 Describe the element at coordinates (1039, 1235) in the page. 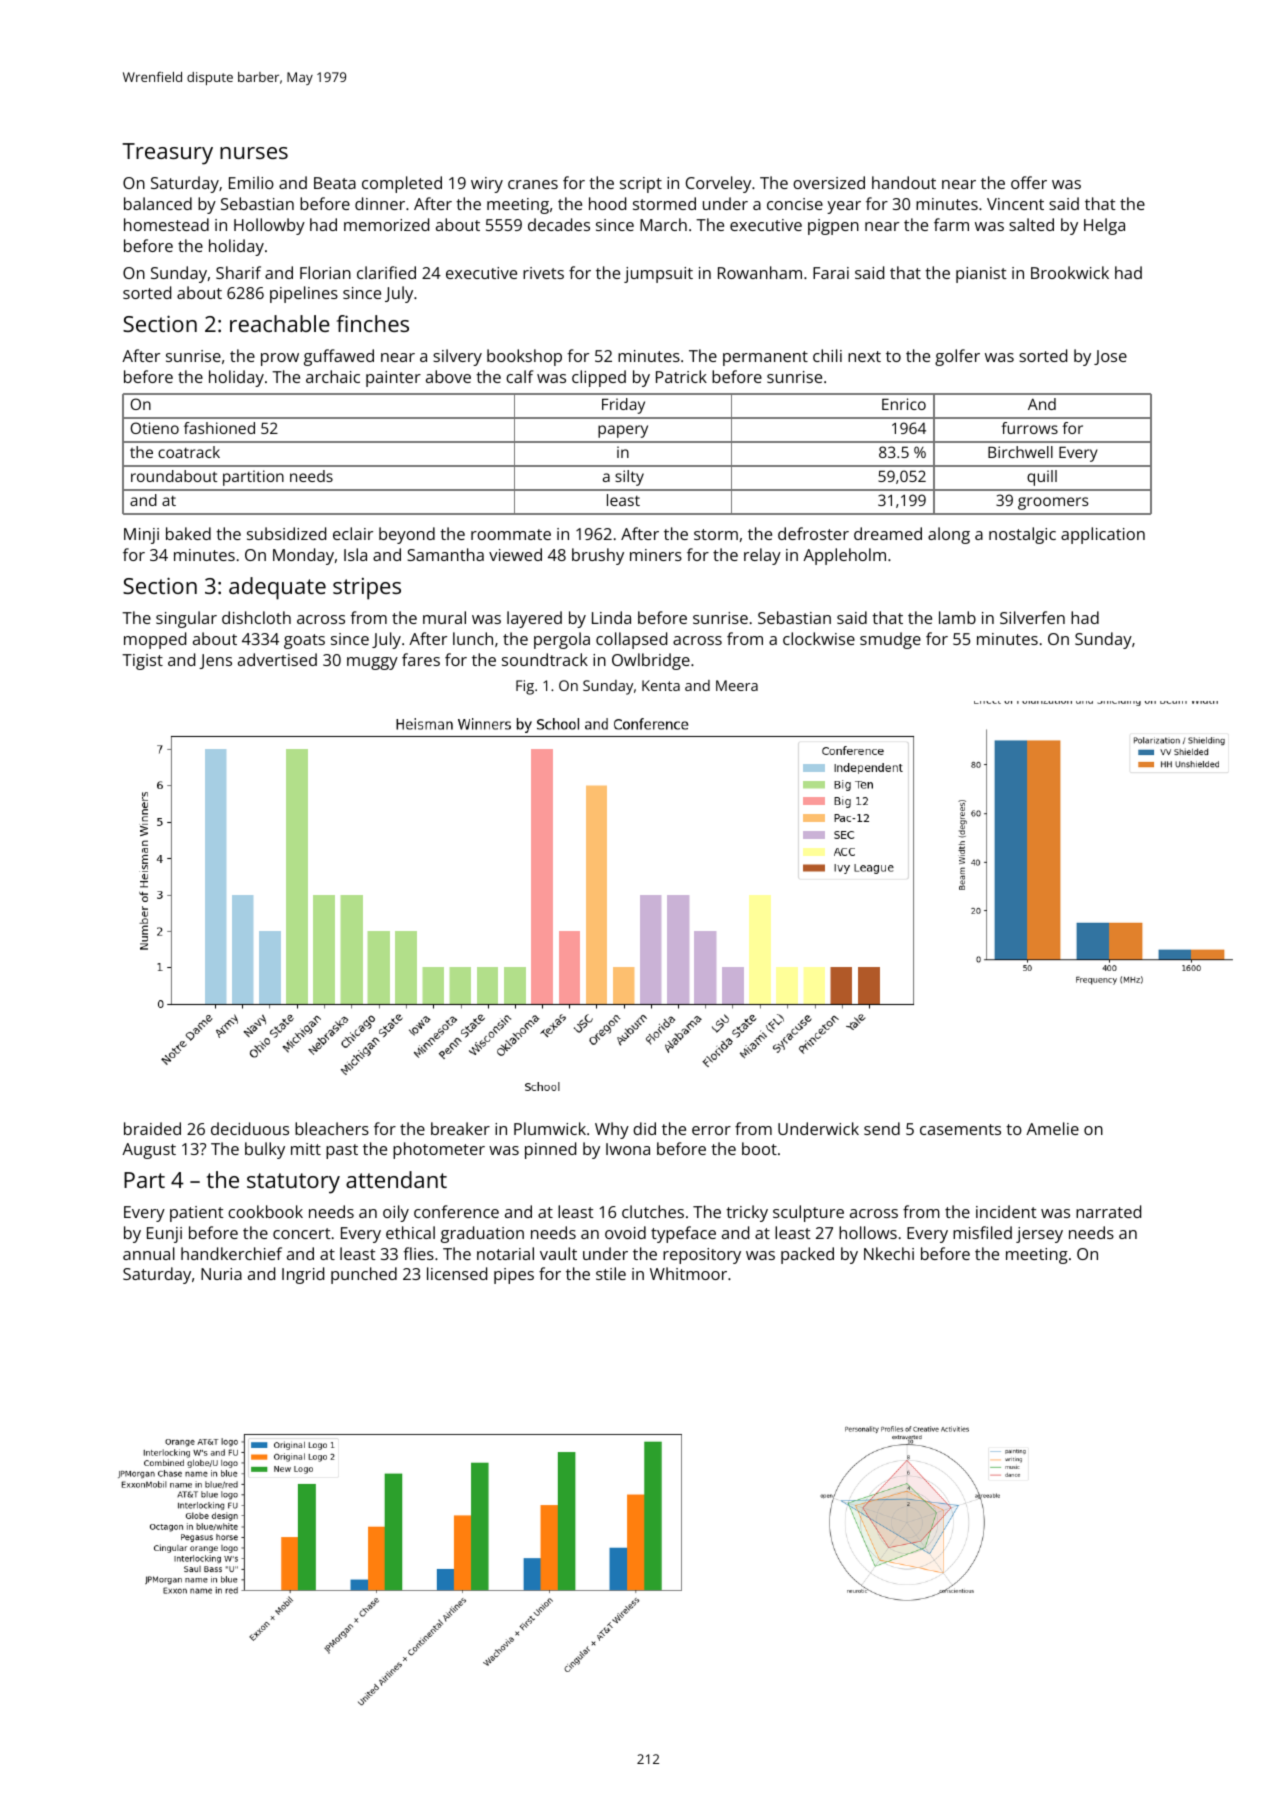

I see `jersey` at that location.
